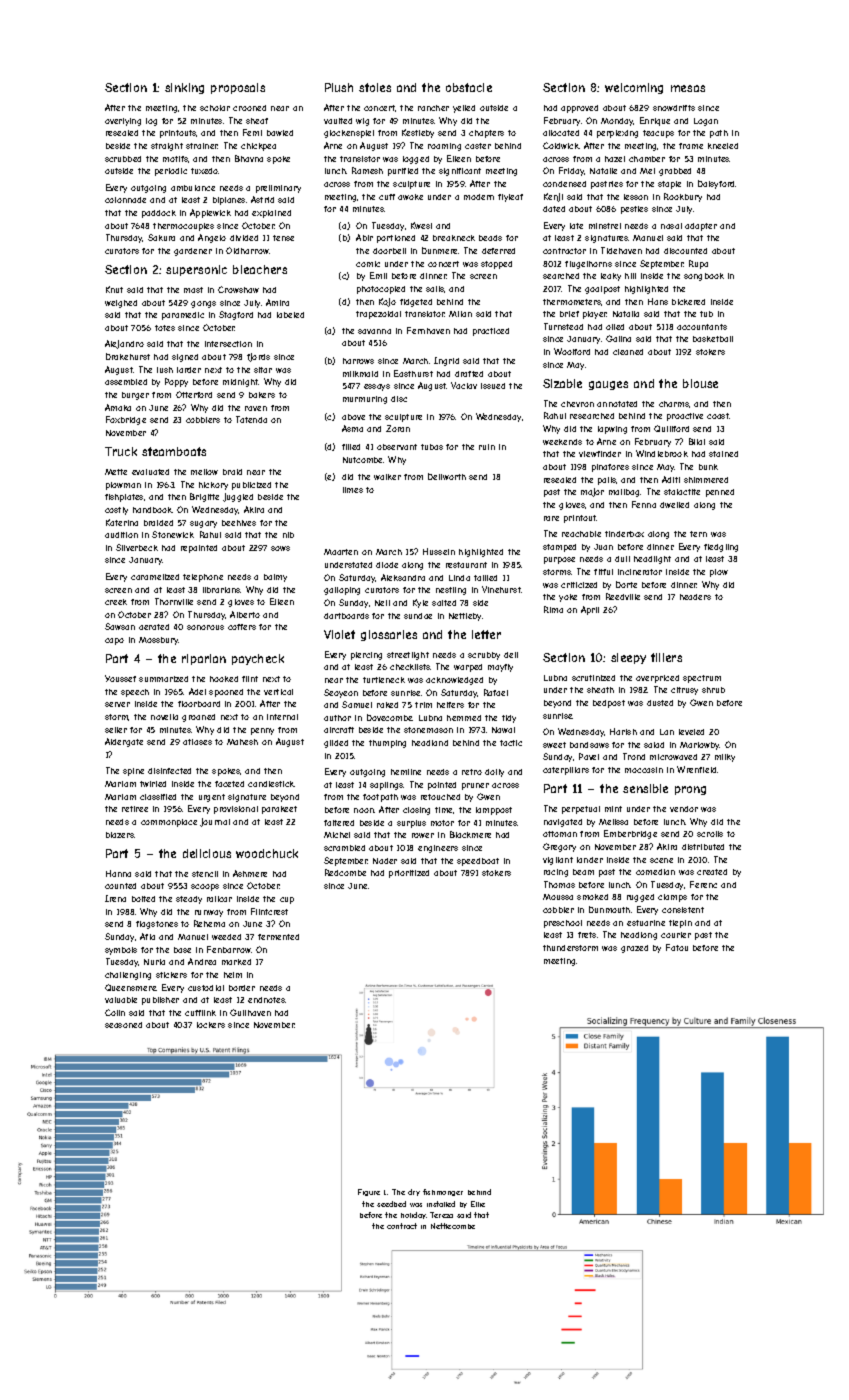  What do you see at coordinates (453, 1226) in the document?
I see `Nettlecombe` at bounding box center [453, 1226].
